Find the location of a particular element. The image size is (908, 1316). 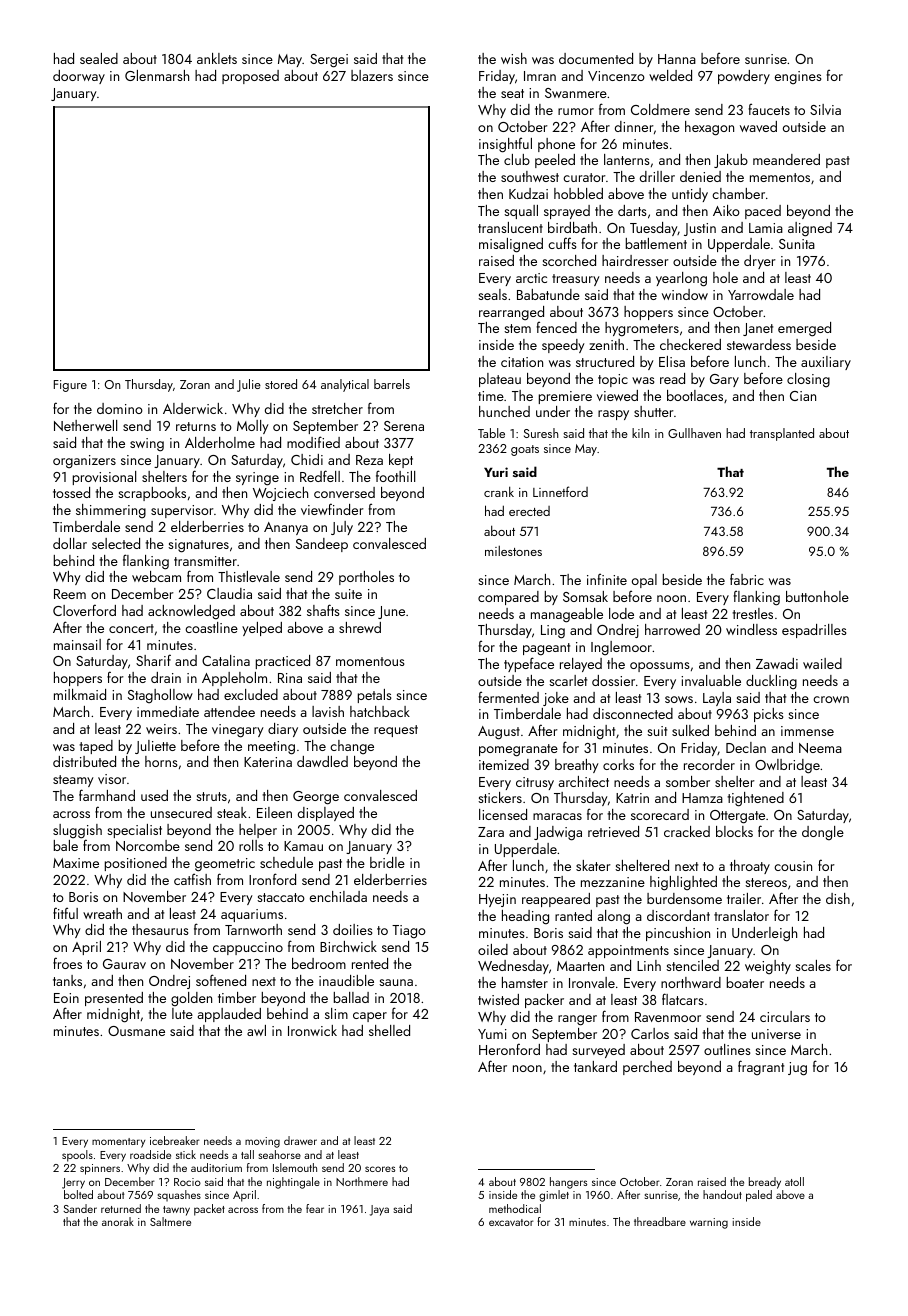

thesaurus is located at coordinates (160, 929).
